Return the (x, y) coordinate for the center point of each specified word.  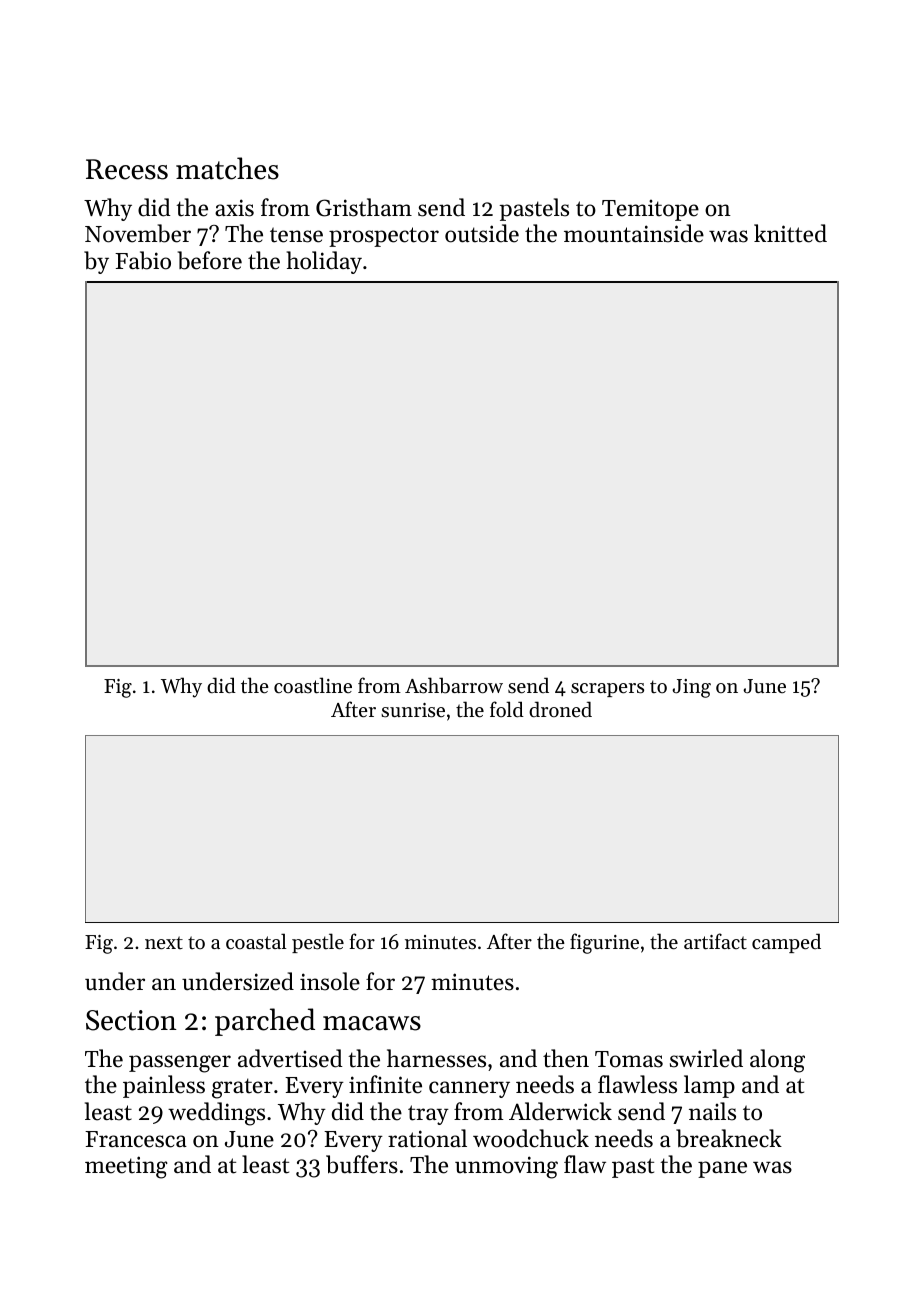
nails (712, 1111)
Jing (691, 688)
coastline (313, 685)
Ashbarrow (454, 685)
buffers (362, 1164)
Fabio (143, 260)
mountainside (634, 233)
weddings (216, 1114)
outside (482, 233)
